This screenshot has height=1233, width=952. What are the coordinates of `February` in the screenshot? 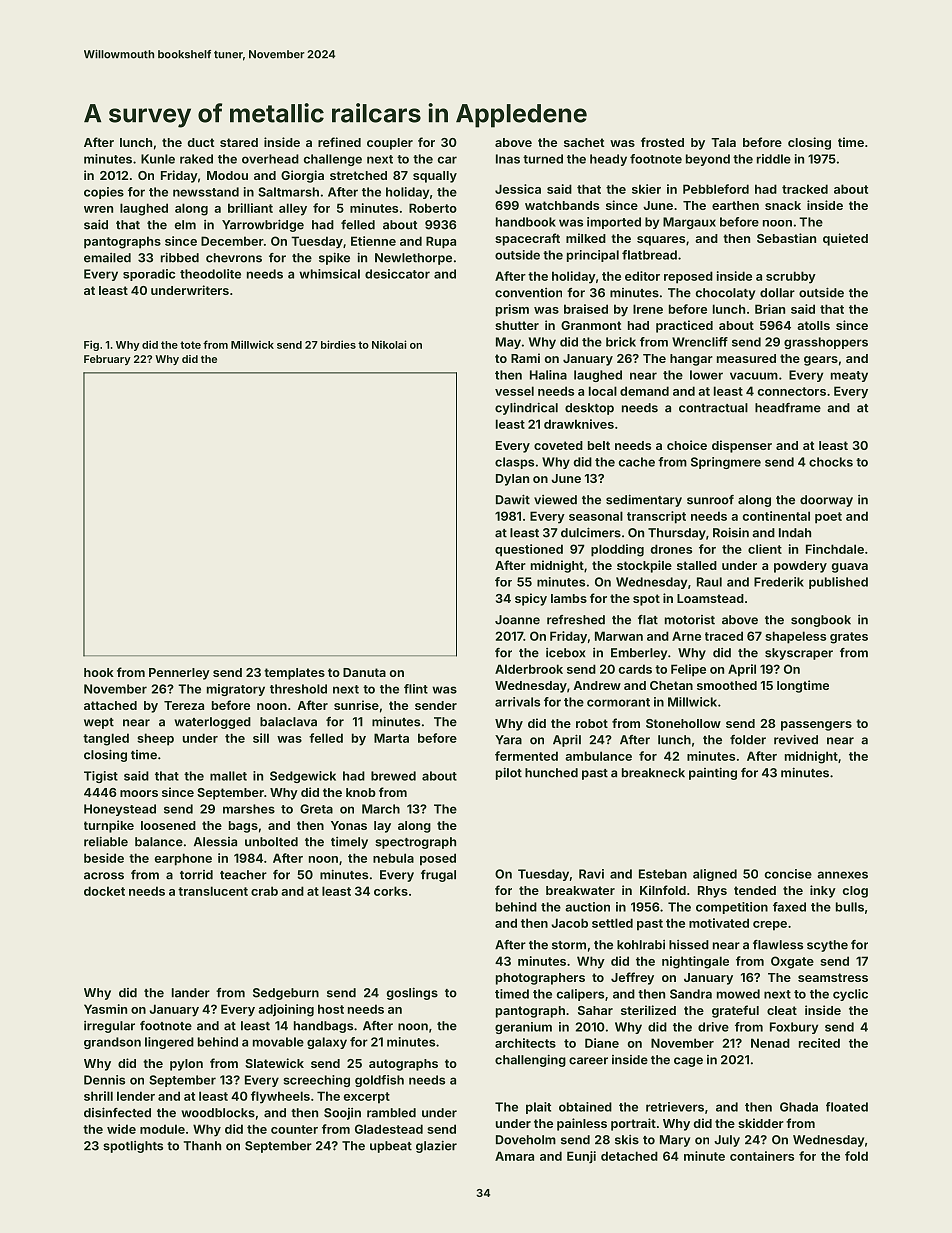 It's located at (107, 360).
